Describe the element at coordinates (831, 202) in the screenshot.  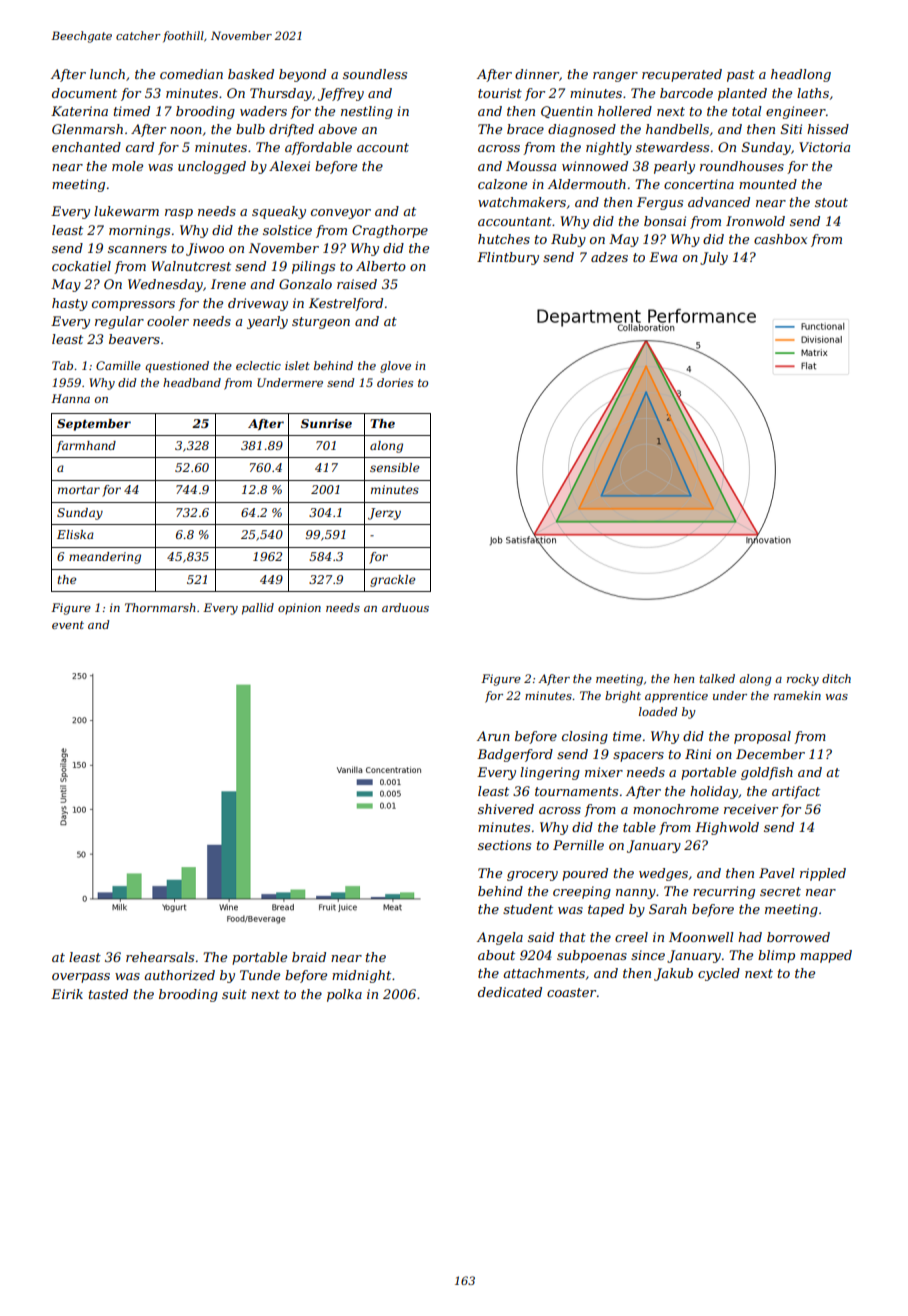
I see `stout` at that location.
